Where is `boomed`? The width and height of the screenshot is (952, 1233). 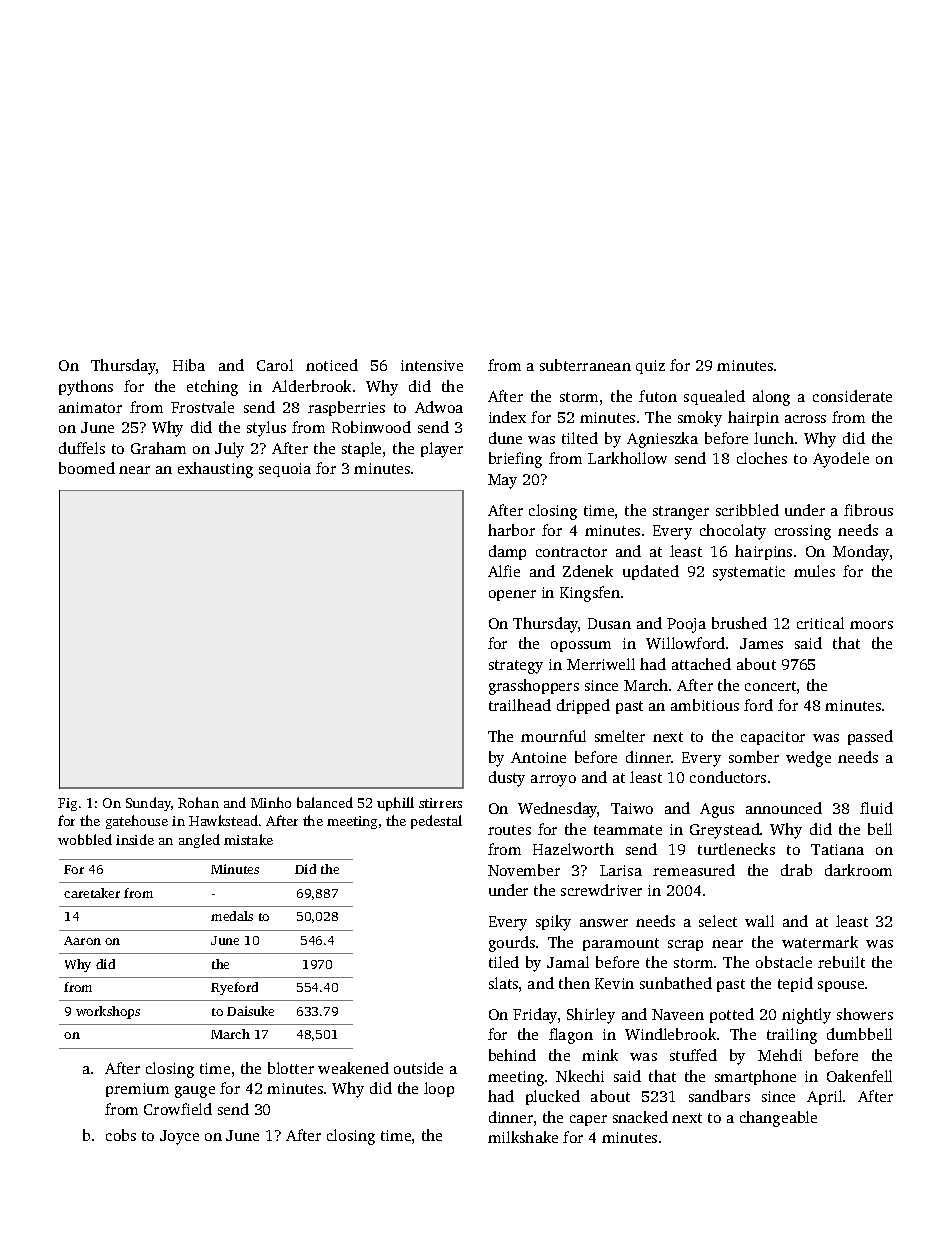
boomed is located at coordinates (87, 468).
